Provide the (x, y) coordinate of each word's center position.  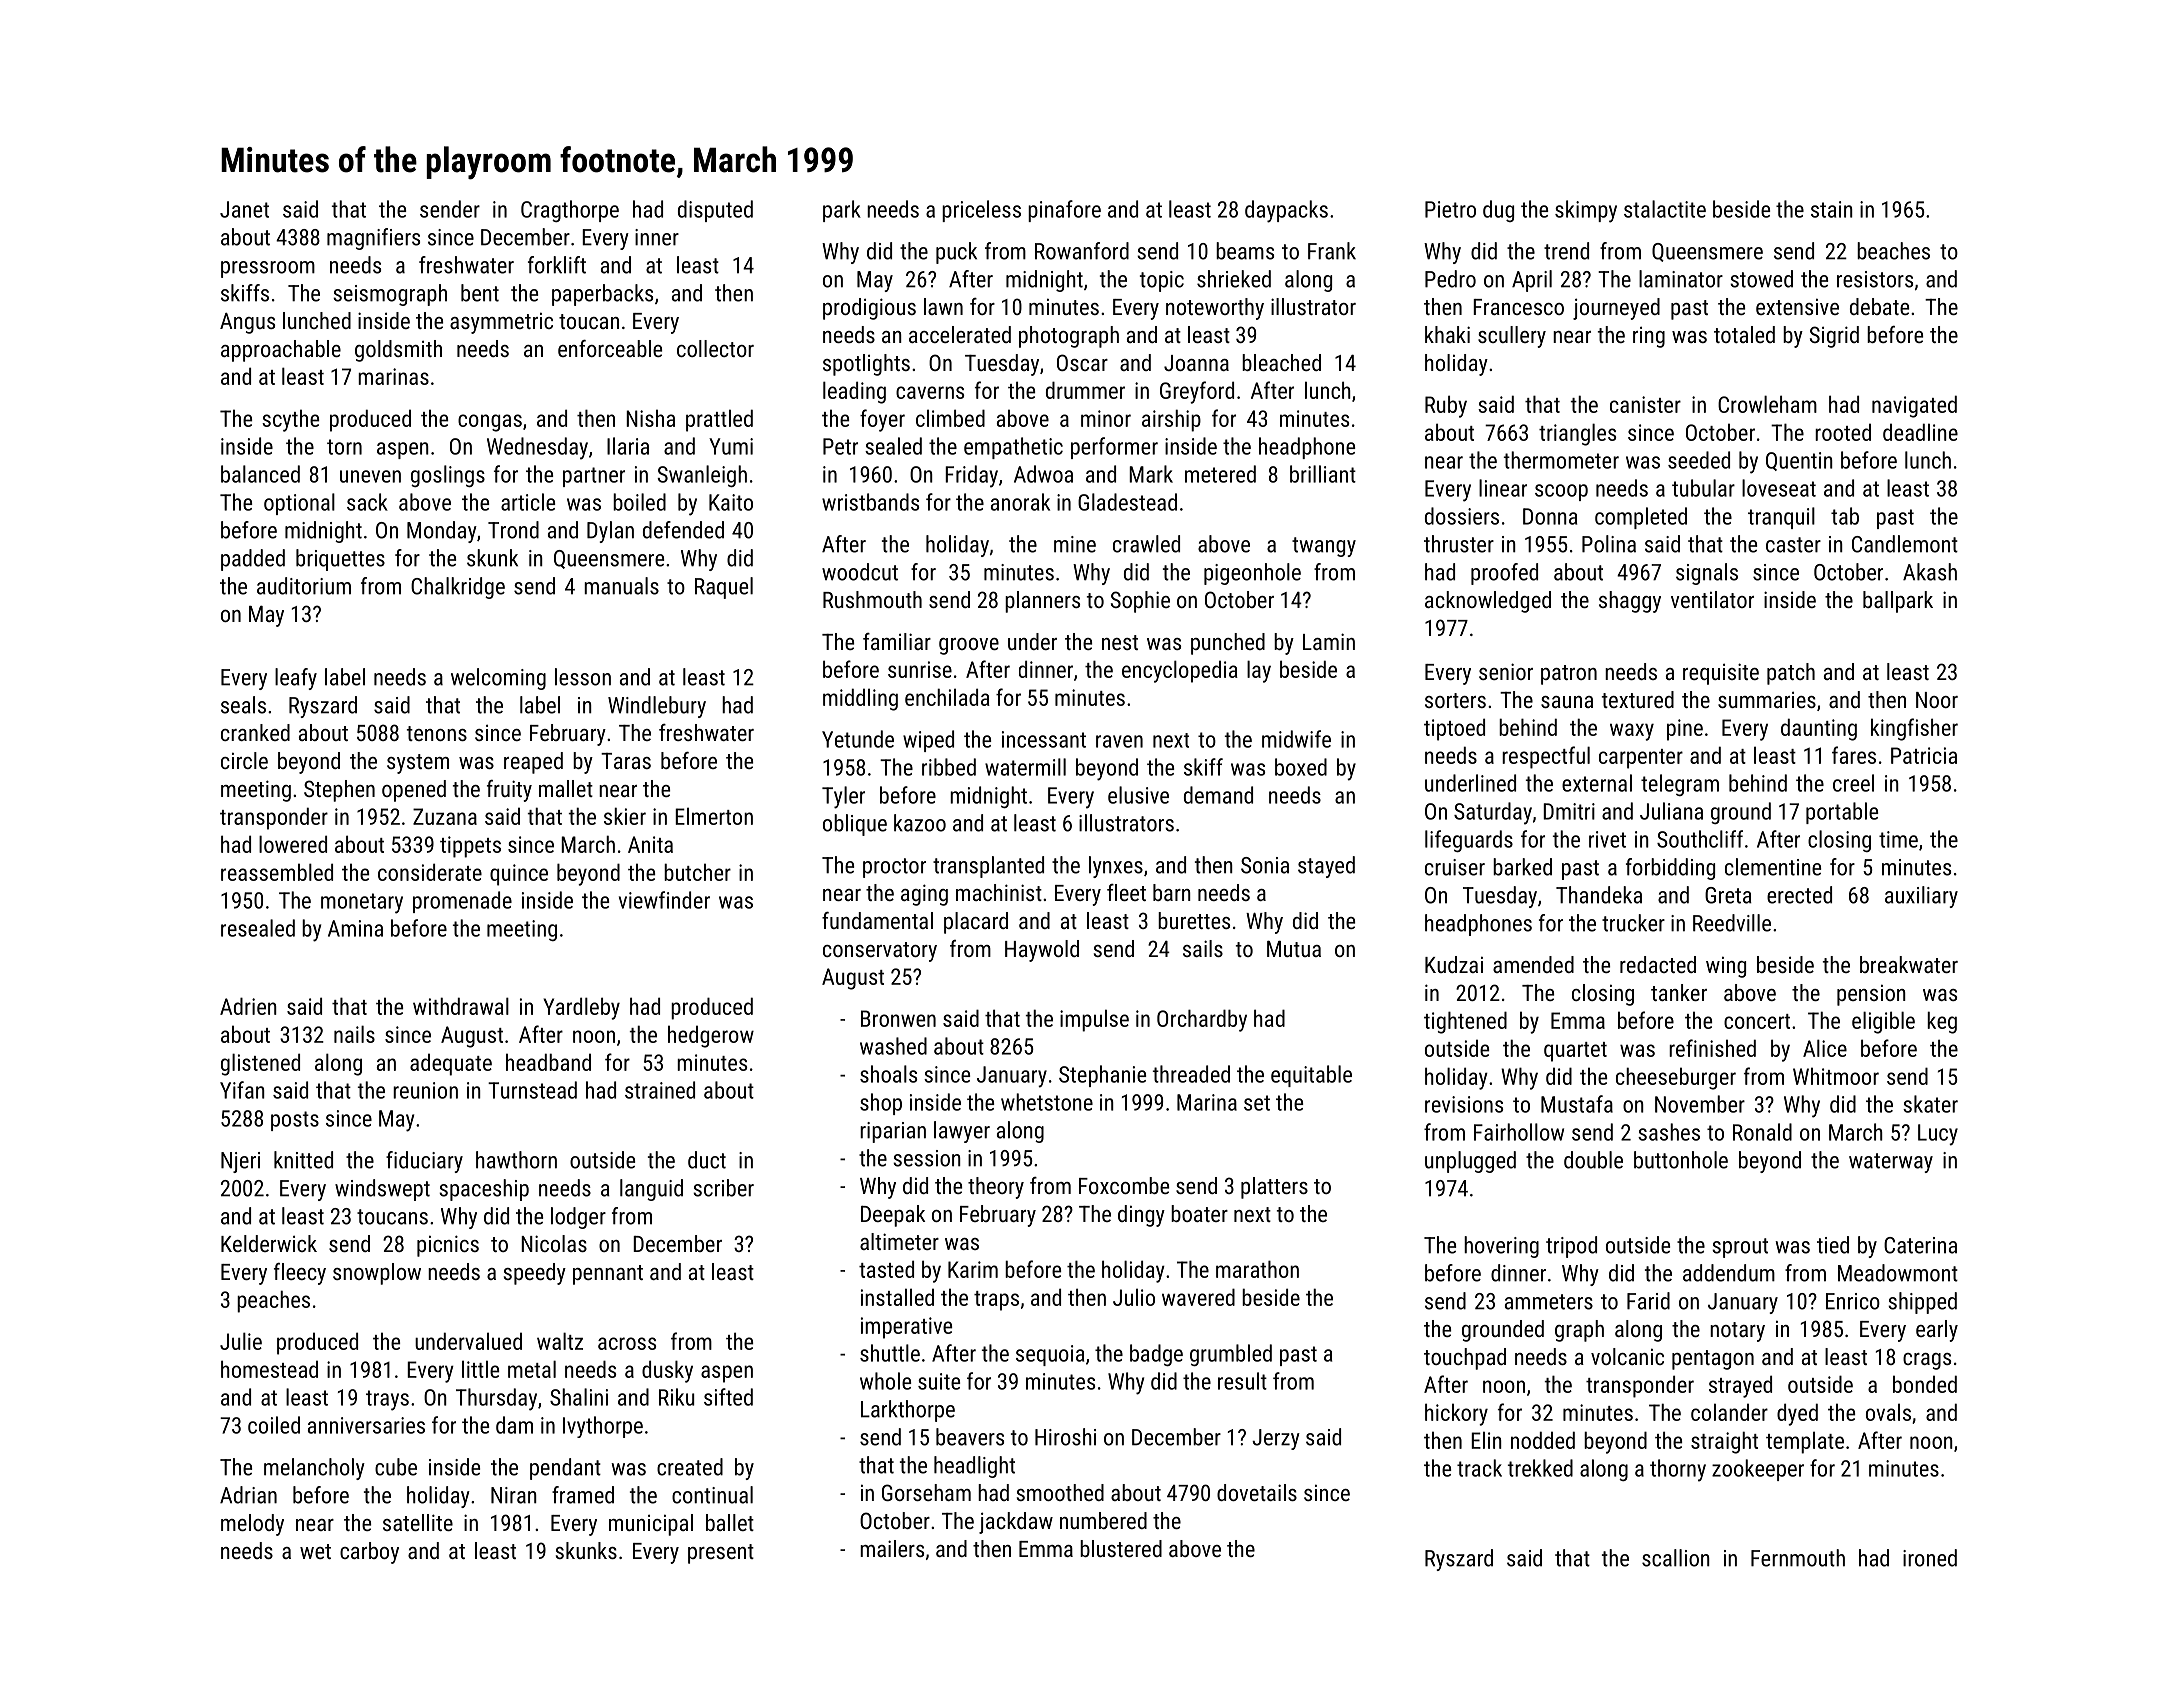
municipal (651, 1525)
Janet (244, 209)
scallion (1676, 1558)
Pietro (1450, 209)
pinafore (1064, 211)
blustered (1121, 1548)
